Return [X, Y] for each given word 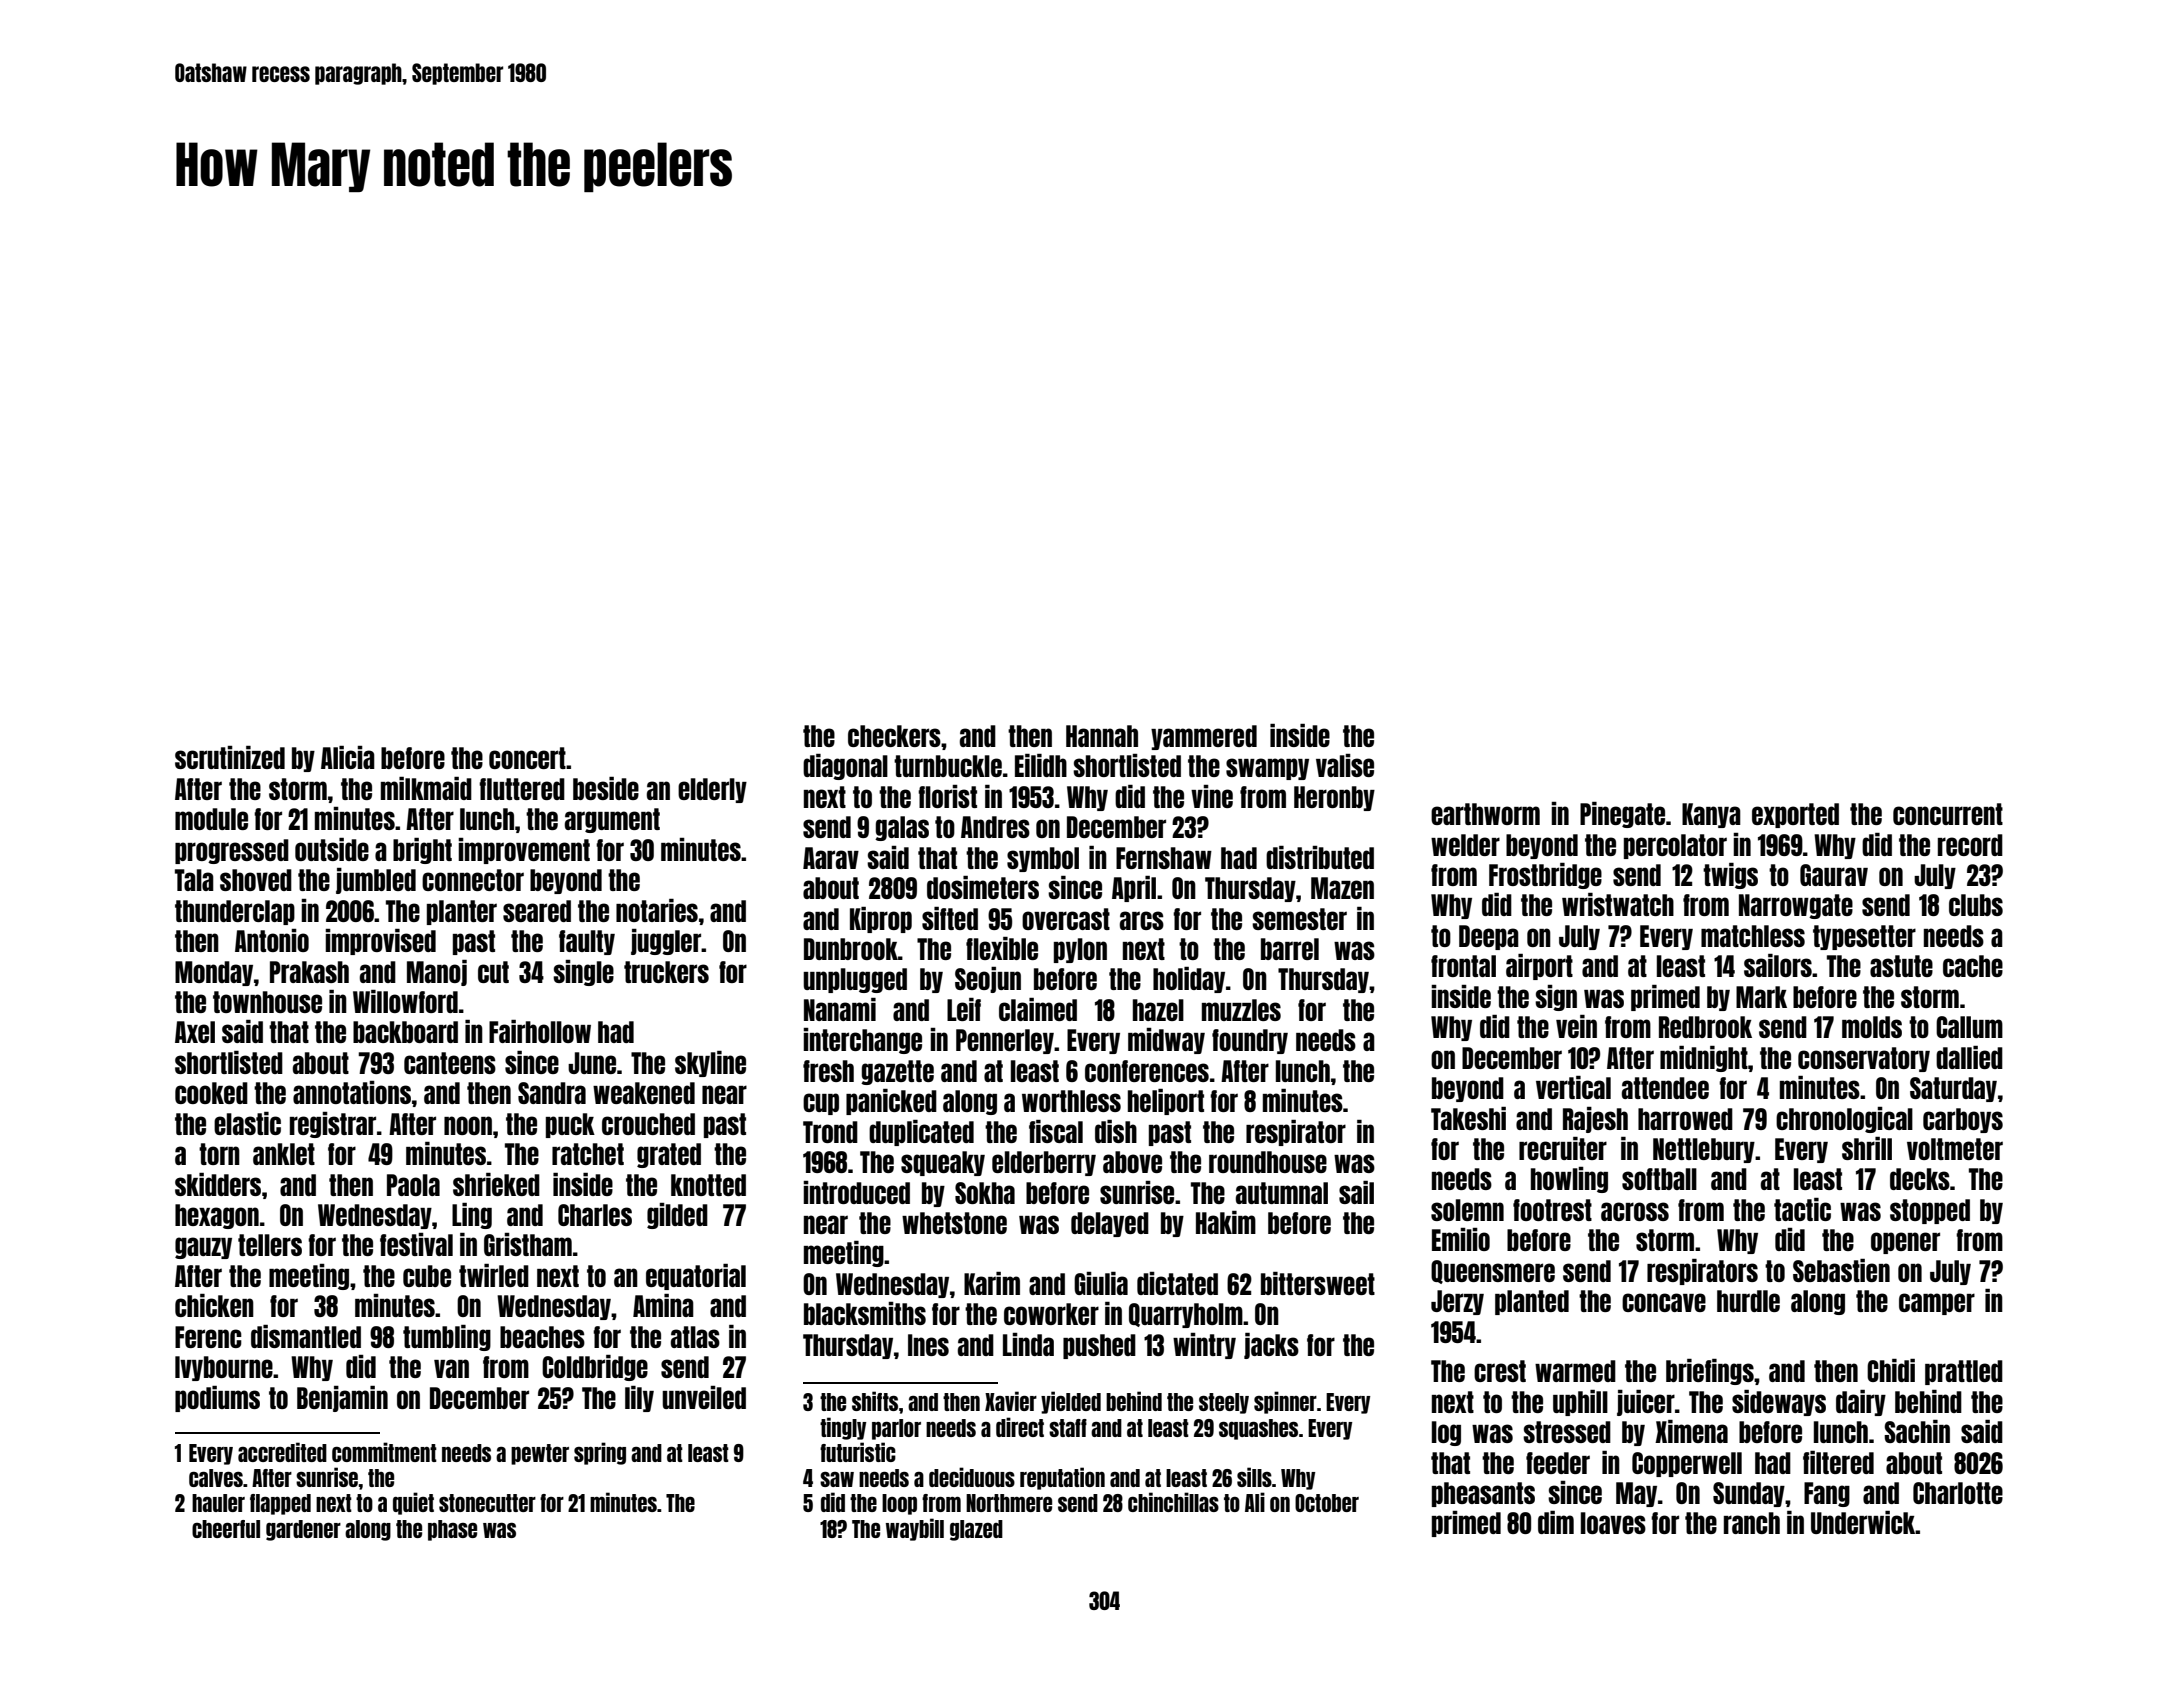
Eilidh [1041, 765]
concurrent [1948, 814]
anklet [284, 1154]
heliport [1166, 1102]
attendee [1665, 1088]
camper [1937, 1304]
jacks [1271, 1346]
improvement [524, 851]
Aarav [831, 858]
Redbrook [1705, 1027]
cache [1973, 966]
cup [821, 1104]
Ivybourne [224, 1368]
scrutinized [230, 757]
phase [452, 1530]
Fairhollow [540, 1031]
